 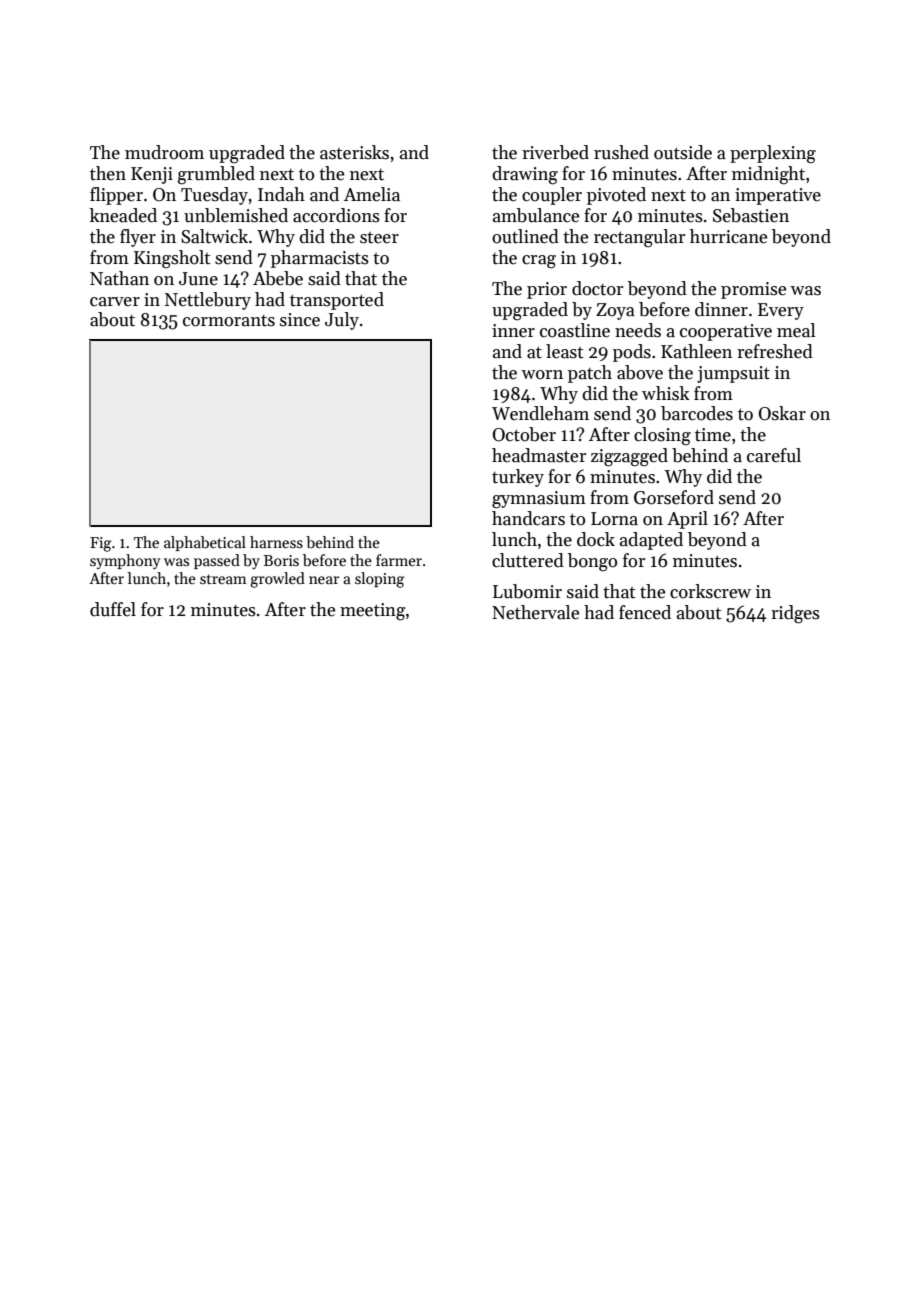 I want to click on drawing, so click(x=525, y=175).
